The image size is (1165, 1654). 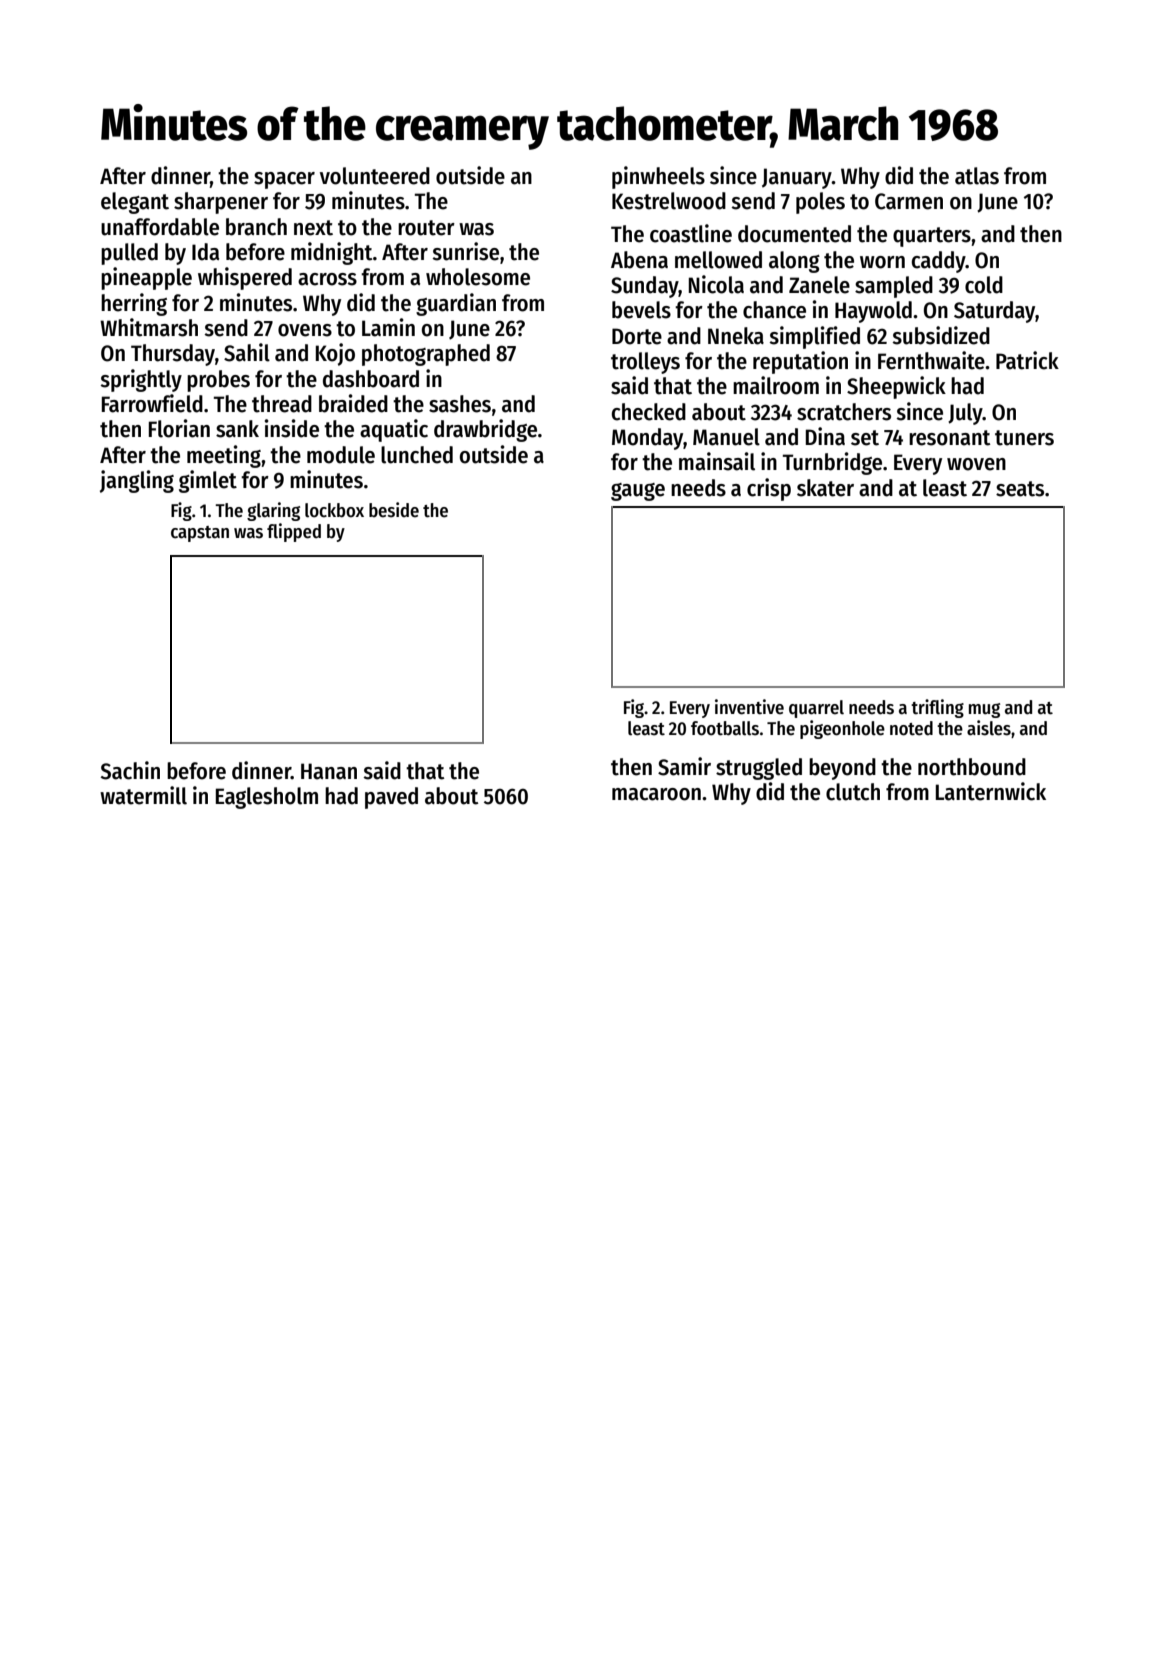 I want to click on inventive, so click(x=749, y=707).
